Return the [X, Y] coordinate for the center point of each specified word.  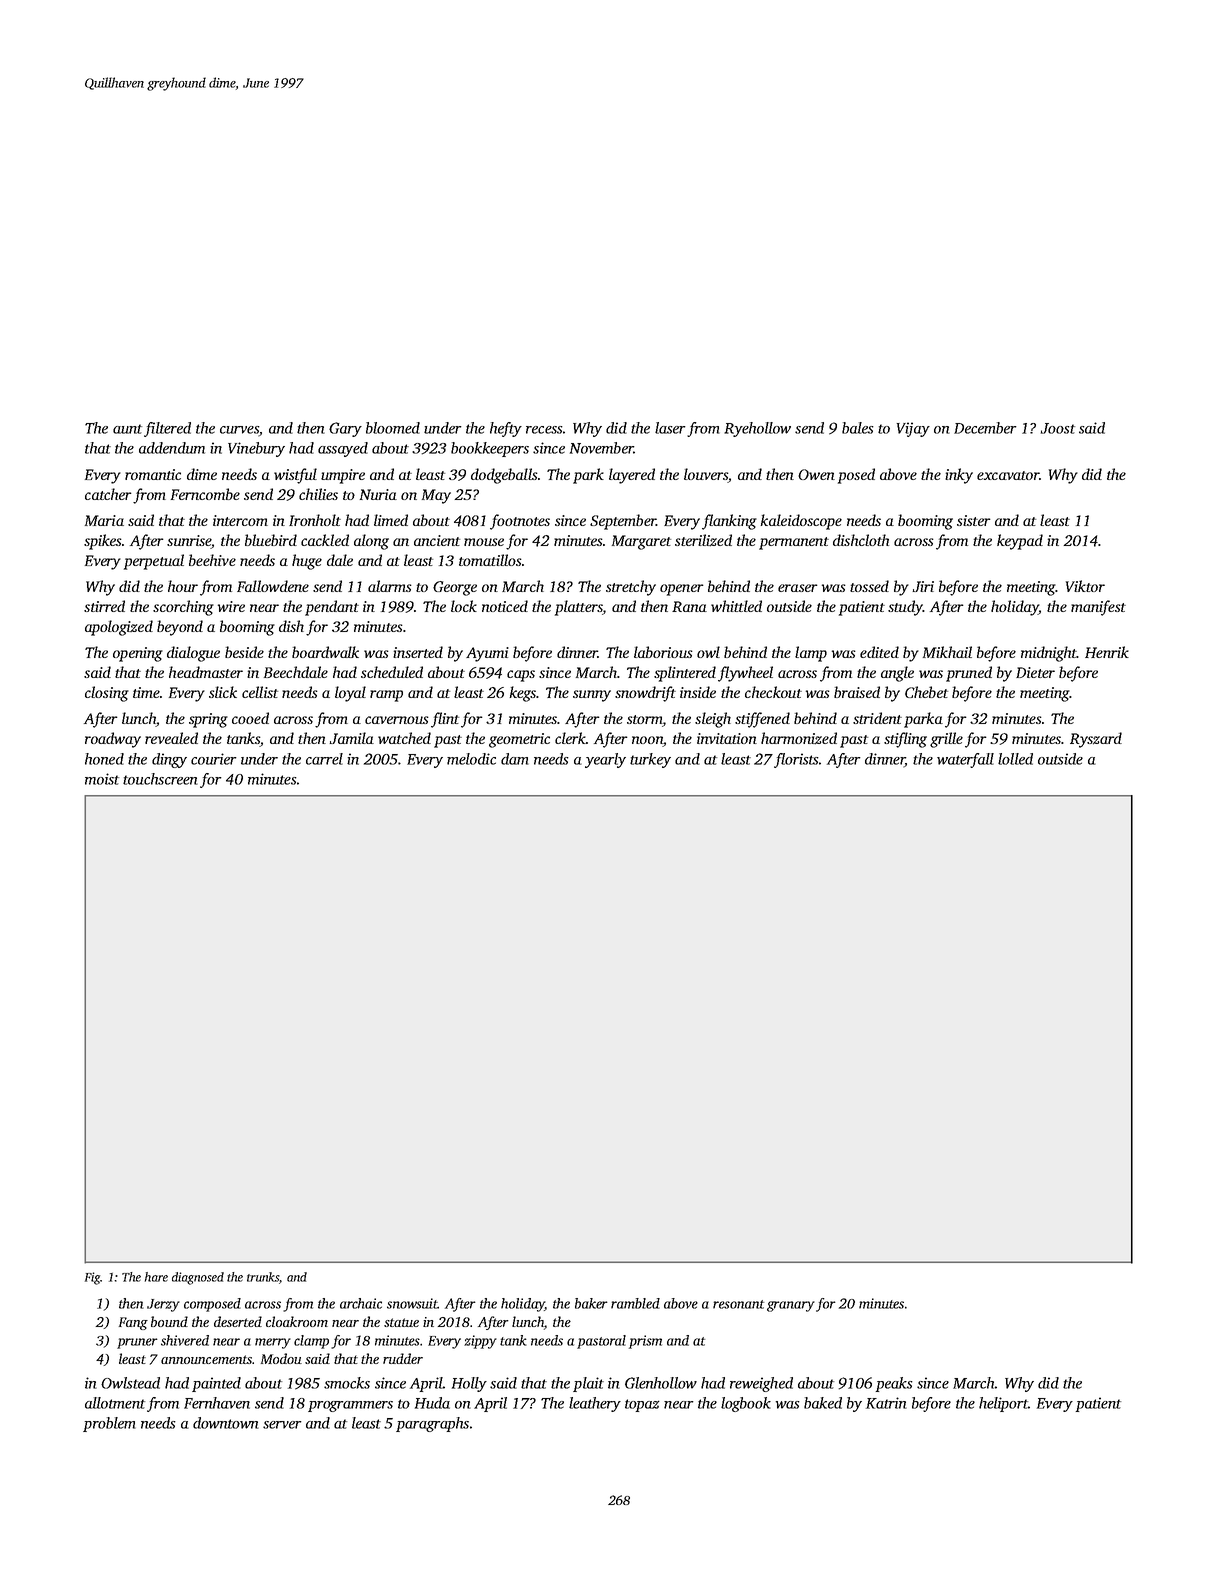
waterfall [965, 760]
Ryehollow [757, 429]
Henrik [1107, 652]
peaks [894, 1384]
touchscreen [160, 779]
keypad [1020, 542]
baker [591, 1303]
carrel [324, 759]
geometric [519, 740]
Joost [1058, 428]
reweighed [761, 1384]
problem [109, 1424]
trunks [263, 1277]
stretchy [631, 588]
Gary [345, 429]
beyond [180, 628]
